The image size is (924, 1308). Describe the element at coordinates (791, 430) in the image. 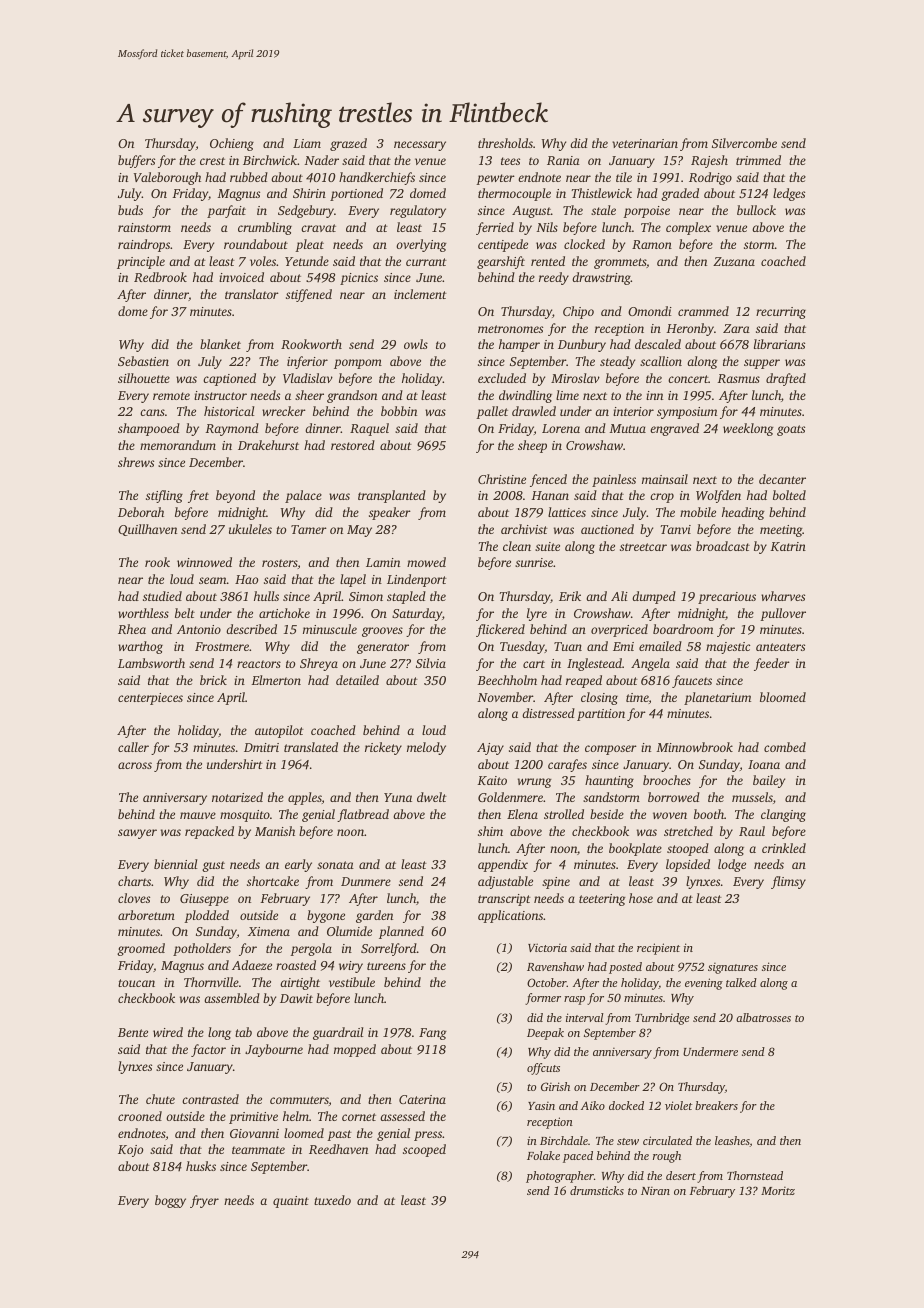

I see `goats` at that location.
